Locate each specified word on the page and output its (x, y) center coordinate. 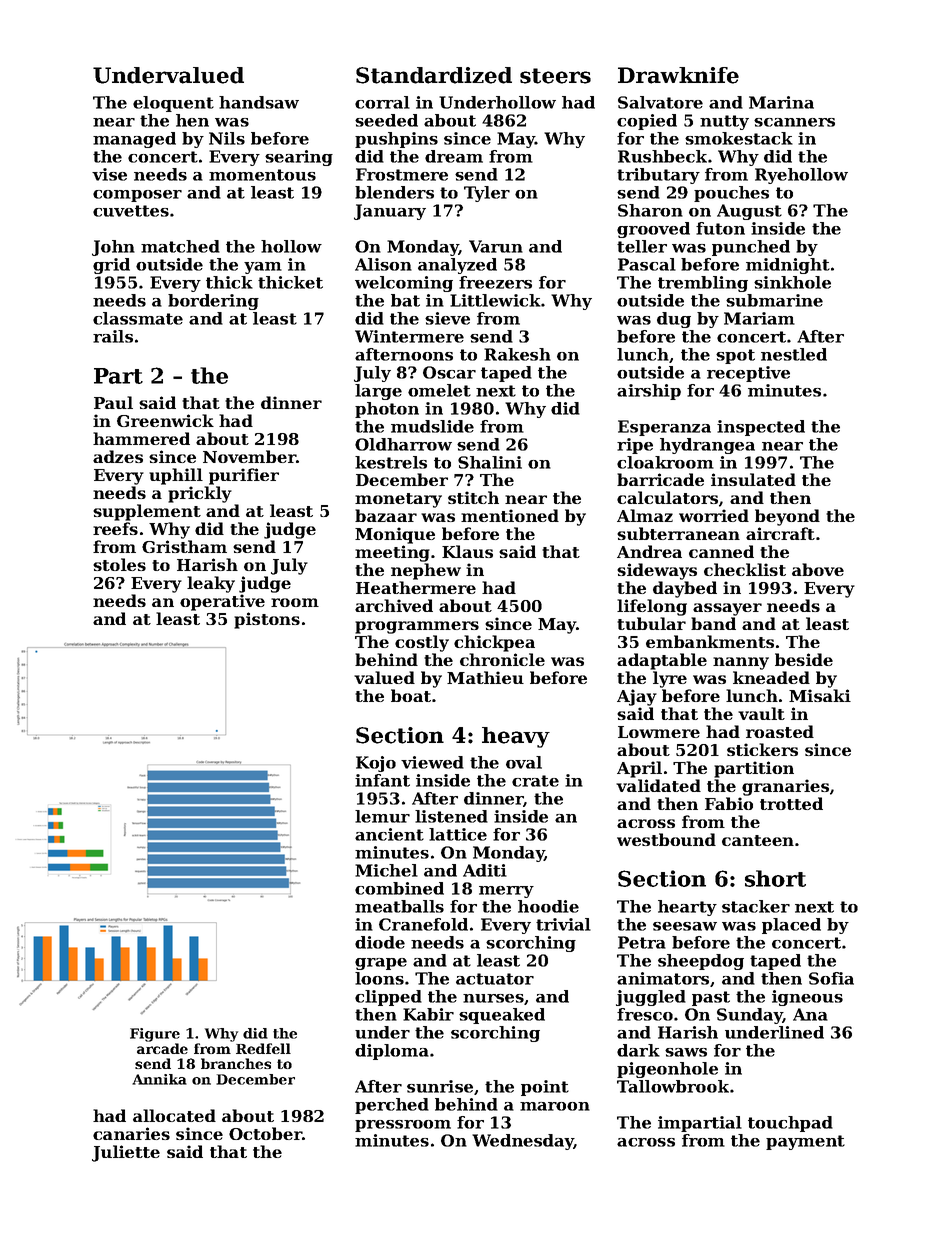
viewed (432, 762)
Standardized (434, 75)
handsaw (259, 102)
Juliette (126, 1153)
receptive (748, 374)
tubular (651, 623)
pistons (267, 620)
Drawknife (678, 75)
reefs (115, 528)
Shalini (490, 462)
